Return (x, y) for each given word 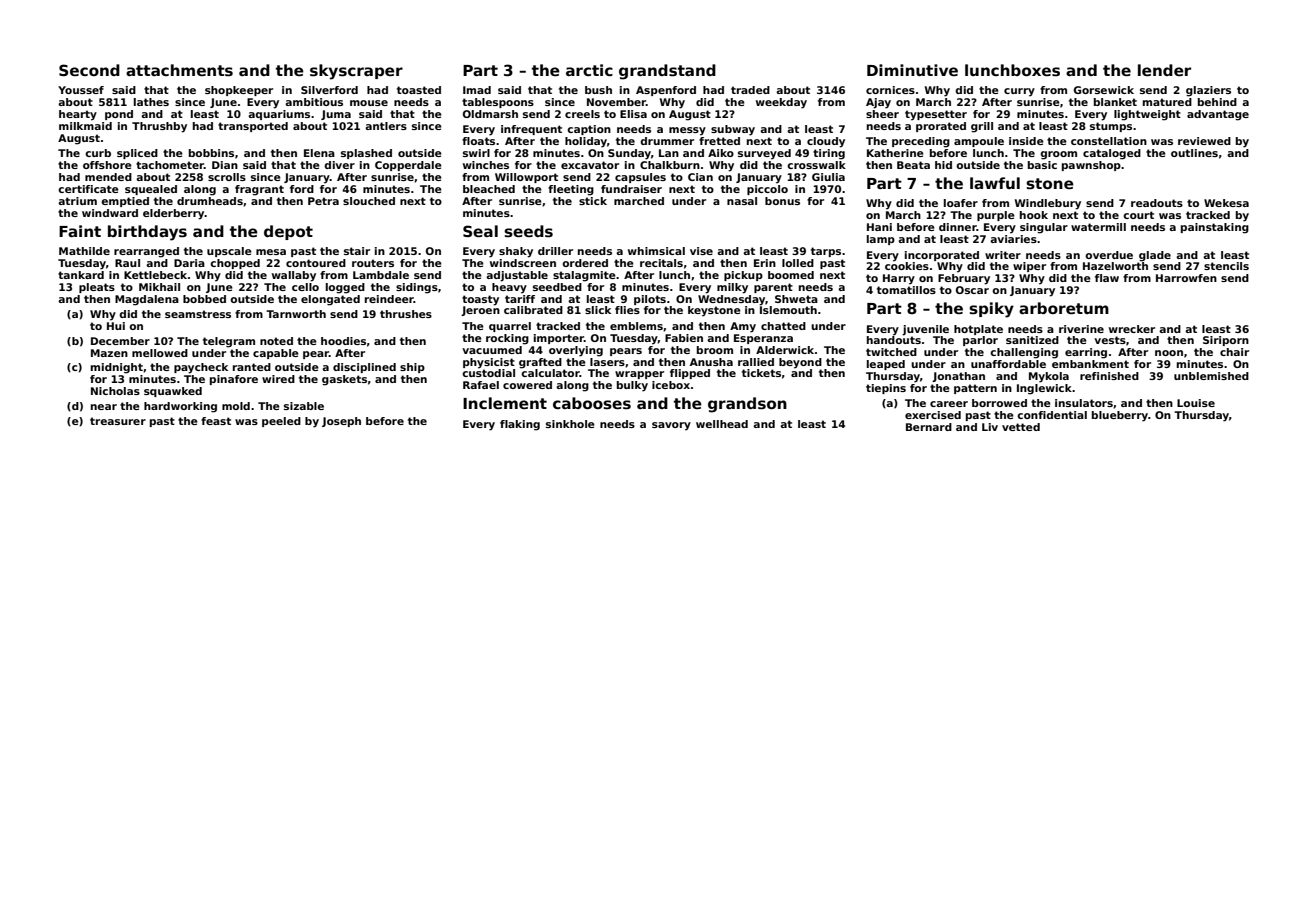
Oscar (972, 290)
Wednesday (731, 300)
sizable (304, 406)
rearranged (146, 252)
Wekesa (1226, 203)
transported (253, 127)
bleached (489, 189)
